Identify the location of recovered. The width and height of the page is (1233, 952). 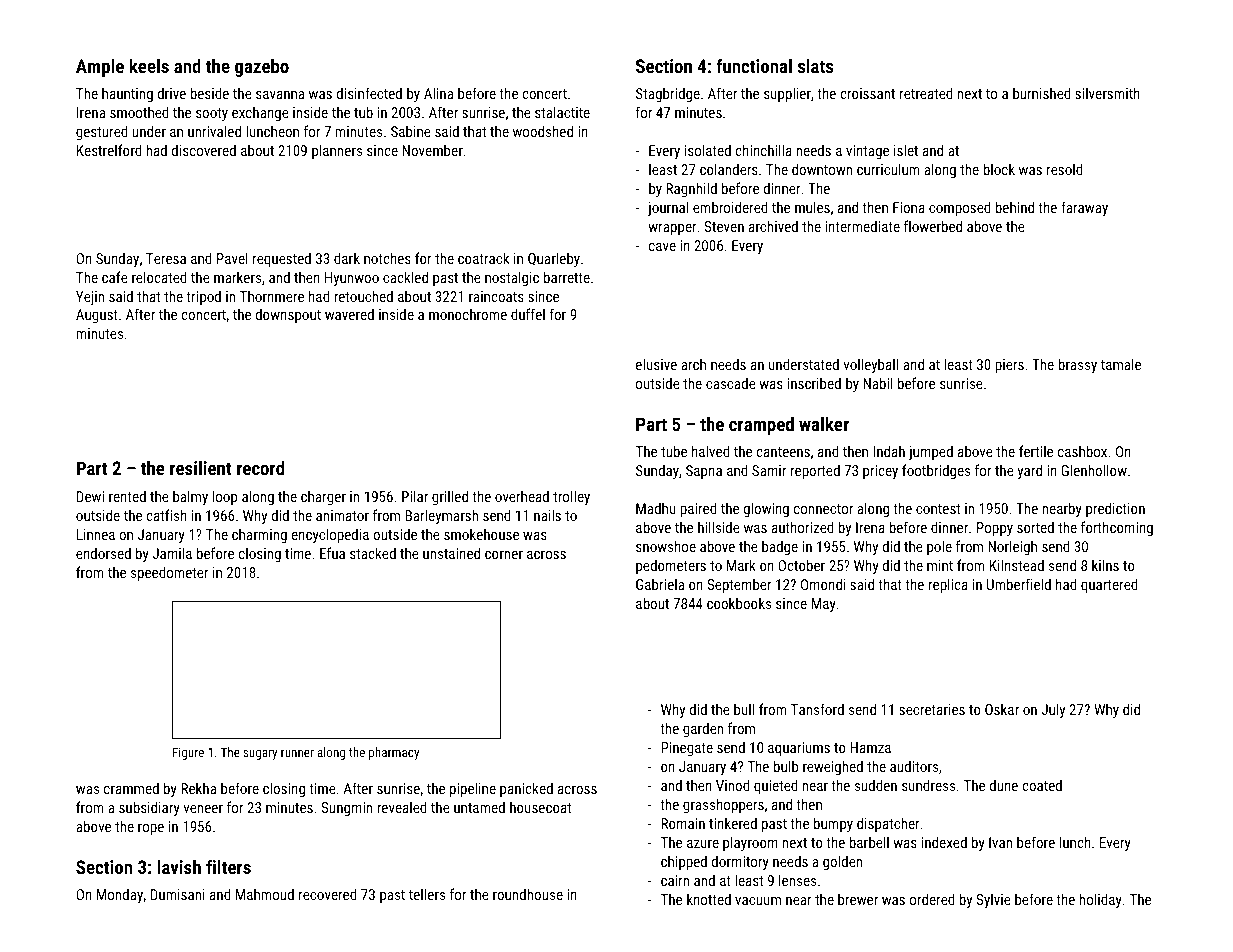
(328, 894).
